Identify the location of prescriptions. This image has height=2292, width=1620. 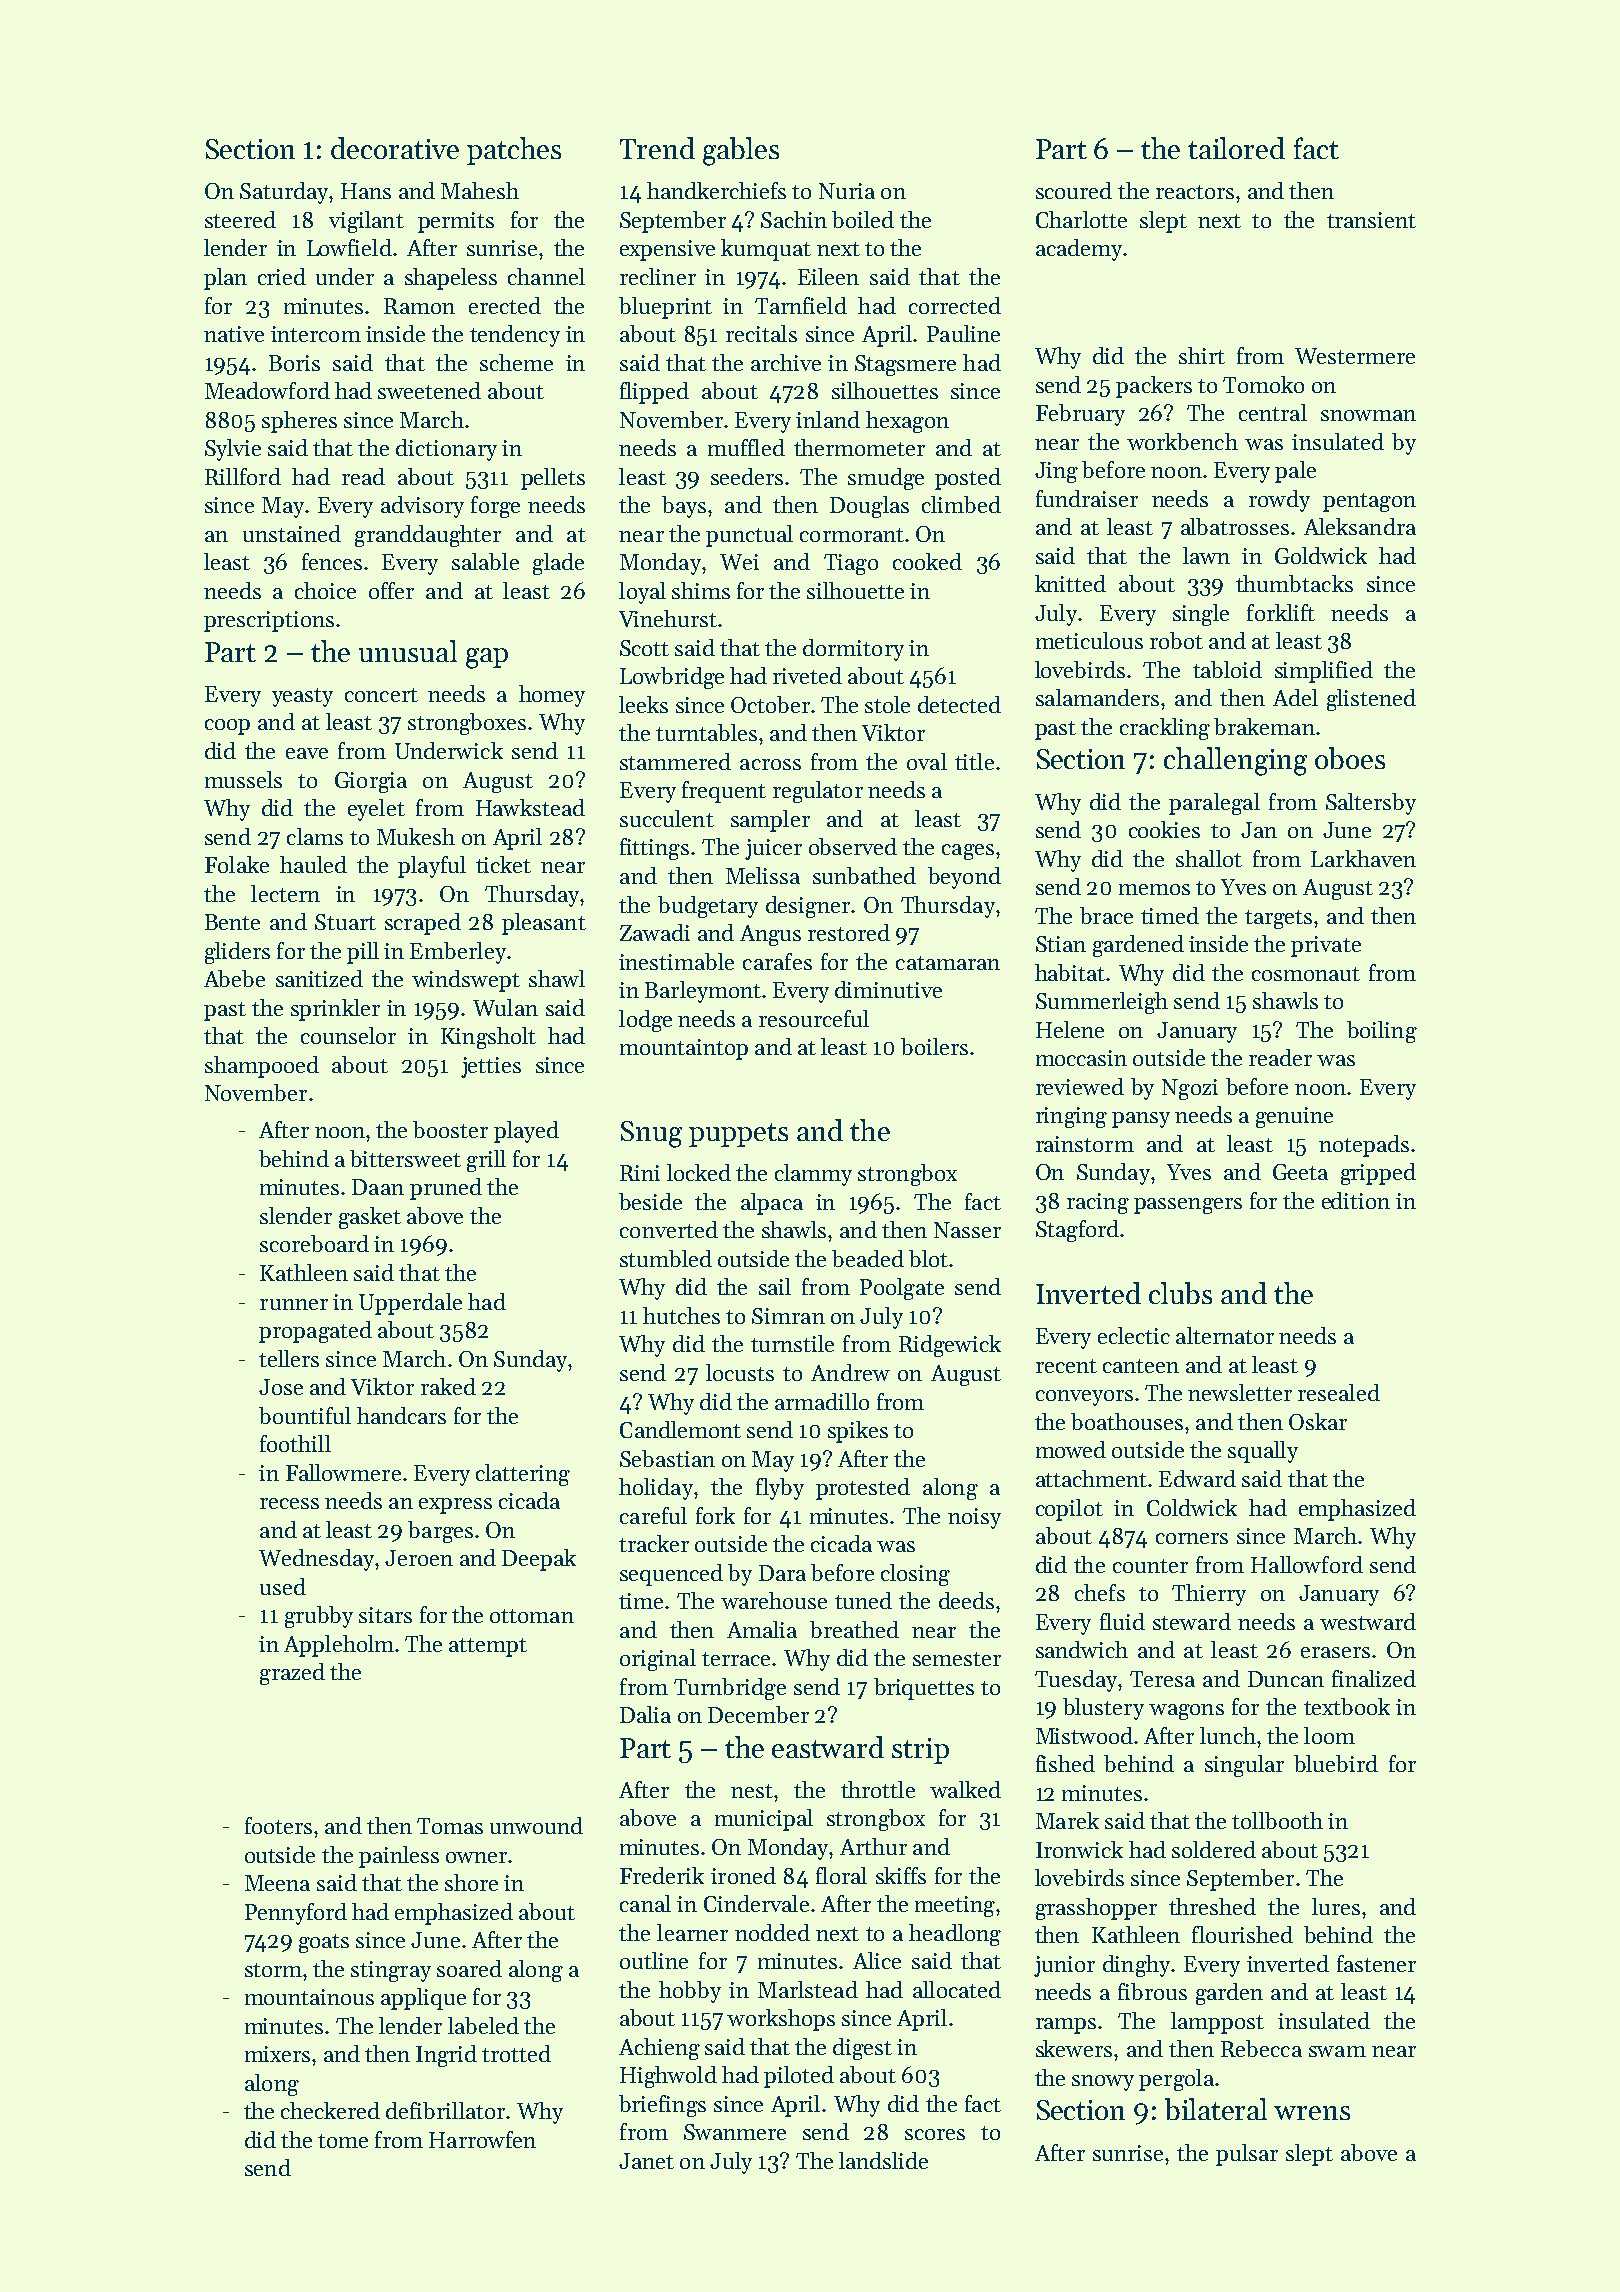
(269, 621).
